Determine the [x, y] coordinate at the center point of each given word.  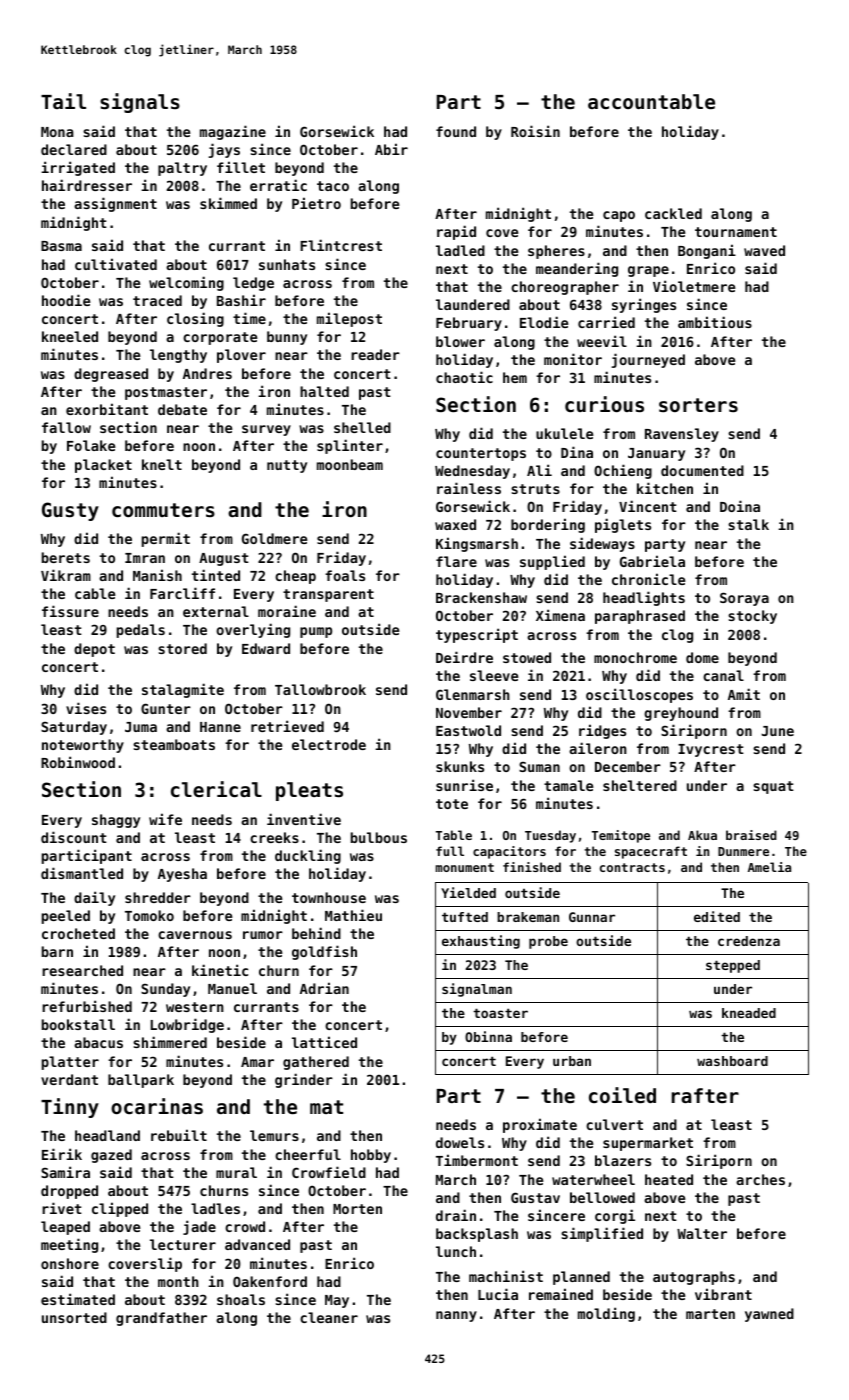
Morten [357, 1209]
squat [773, 787]
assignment [115, 204]
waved [764, 250]
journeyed [648, 360]
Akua [702, 835]
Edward [266, 648]
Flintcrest [341, 245]
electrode [329, 744]
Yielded [468, 892]
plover [241, 356]
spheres [556, 252]
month [178, 1281]
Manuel [232, 988]
